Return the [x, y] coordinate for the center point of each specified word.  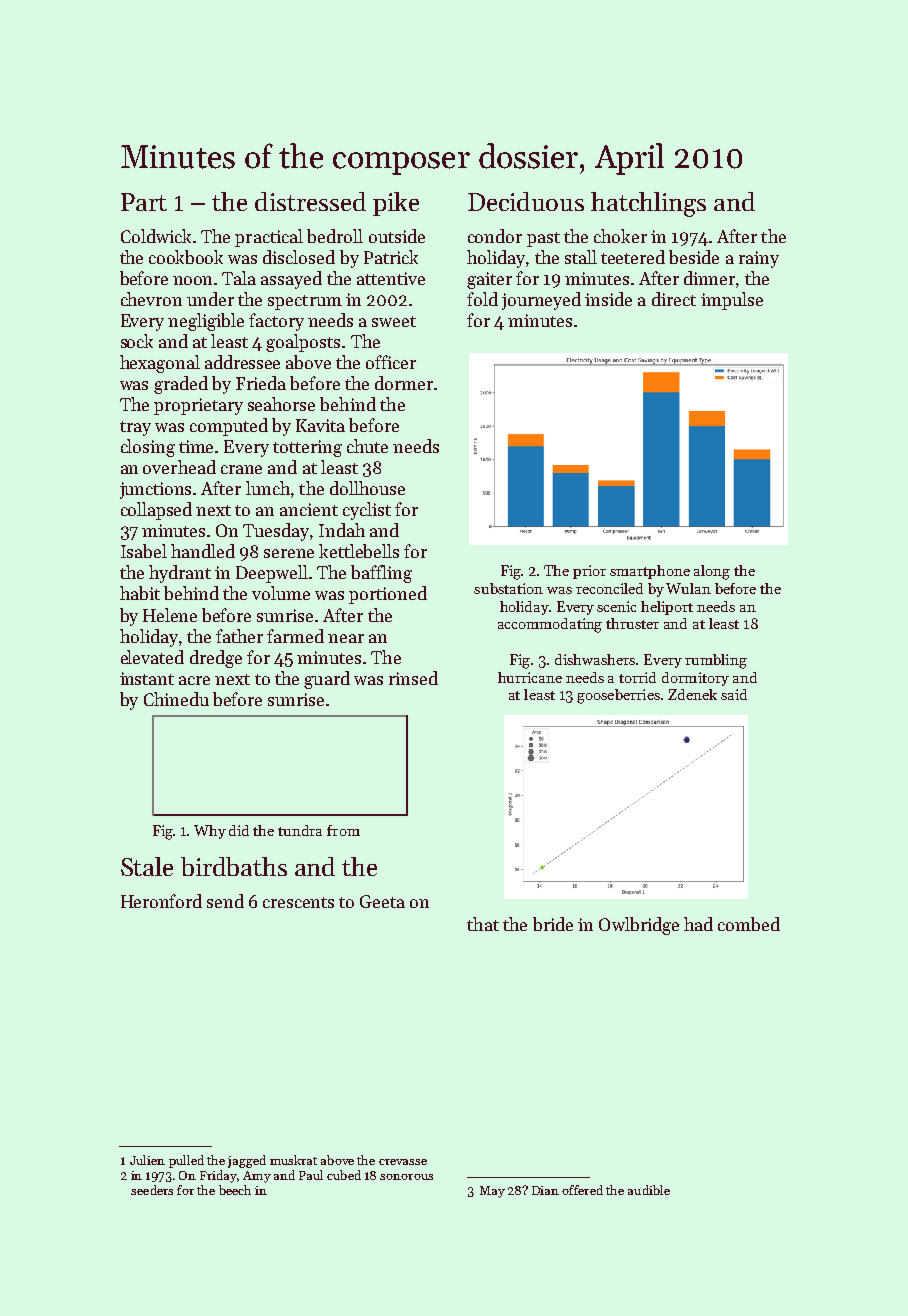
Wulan [688, 588]
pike [396, 204]
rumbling [716, 661]
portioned [388, 595]
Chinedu [176, 699]
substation [508, 588]
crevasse [403, 1162]
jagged [247, 1161]
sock [137, 341]
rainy [759, 259]
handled [203, 551]
